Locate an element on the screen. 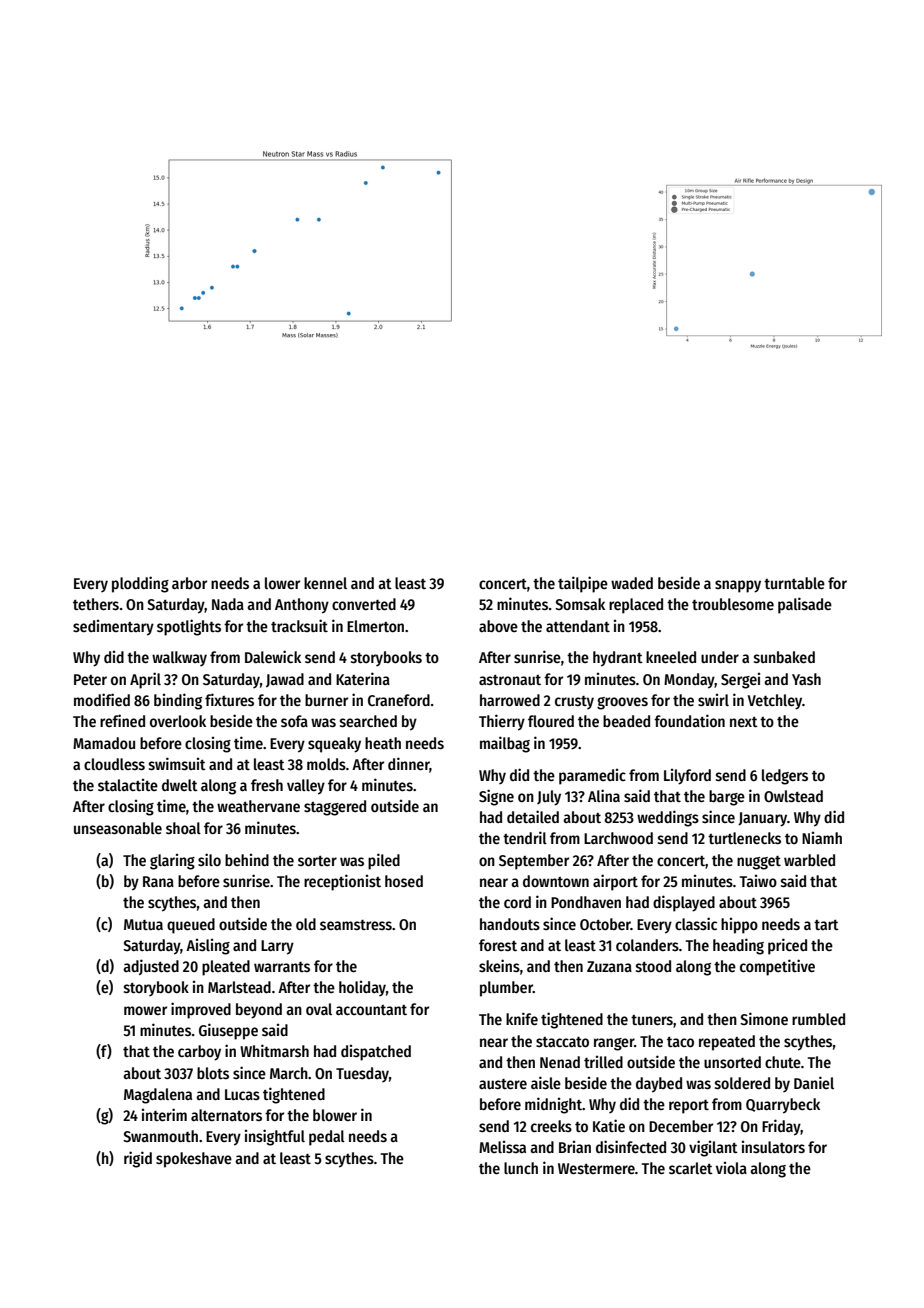 This screenshot has height=1308, width=924. Peter is located at coordinates (90, 679).
